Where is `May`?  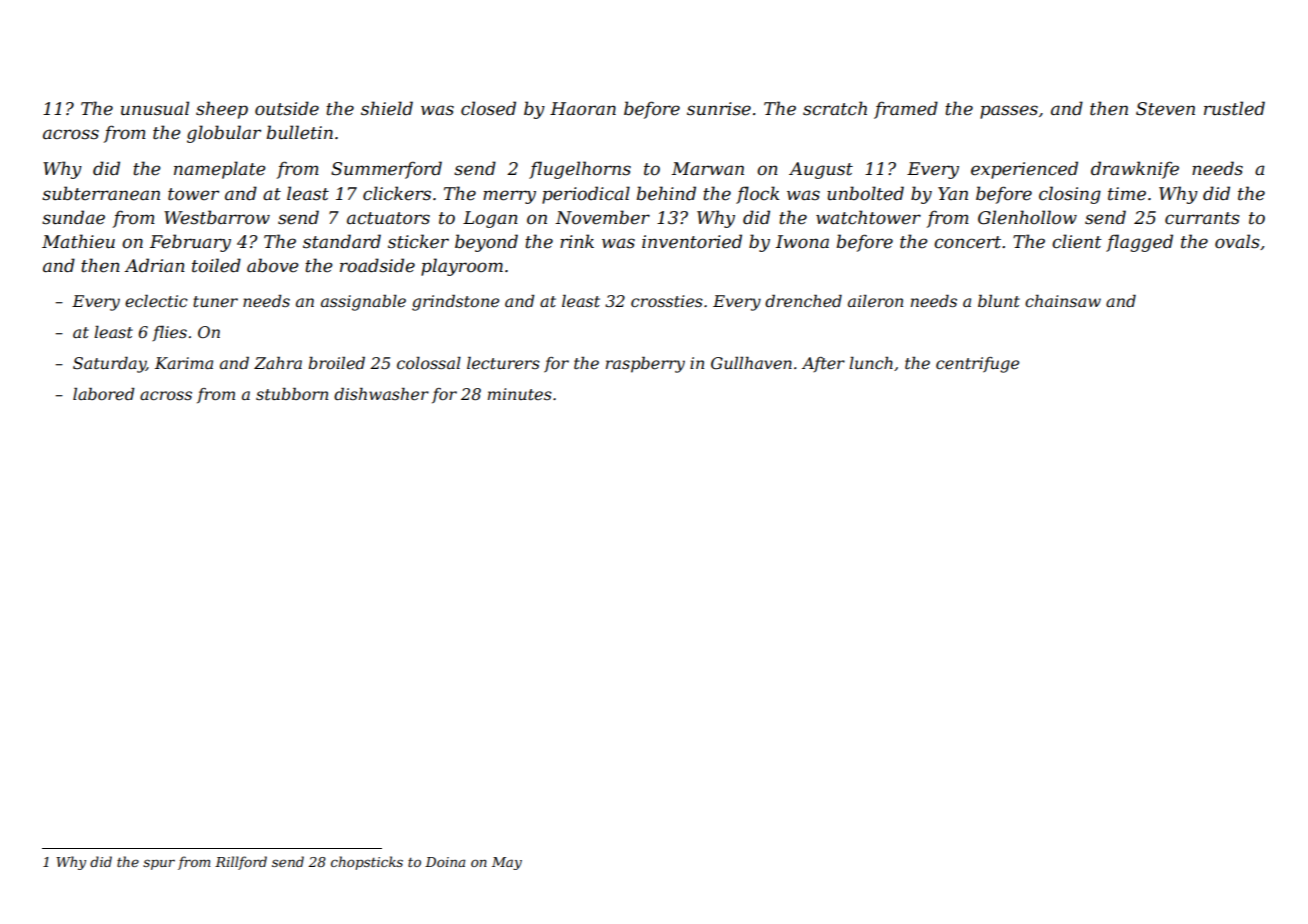 May is located at coordinates (507, 863).
